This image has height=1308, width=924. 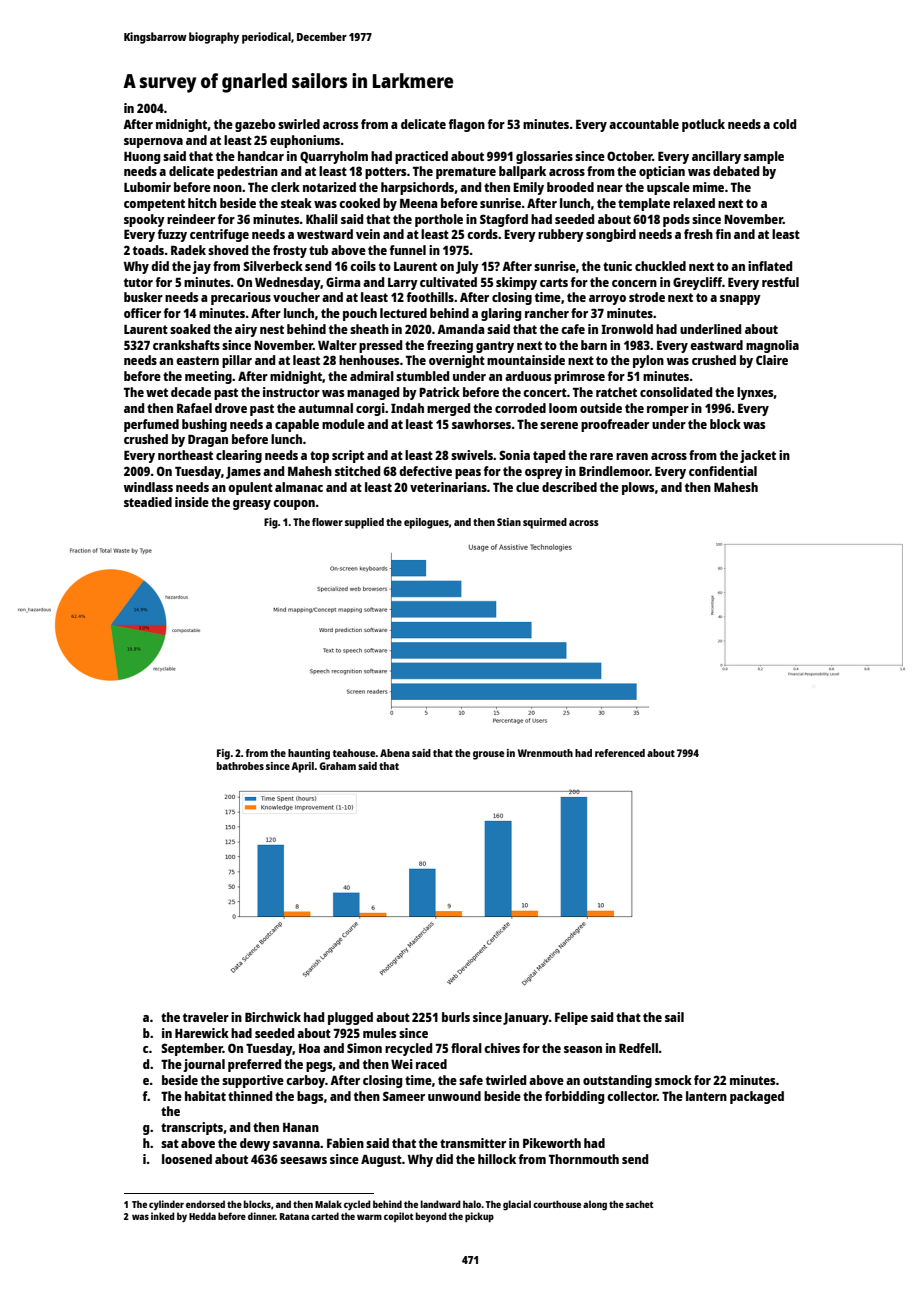 I want to click on inked, so click(x=163, y=1216).
